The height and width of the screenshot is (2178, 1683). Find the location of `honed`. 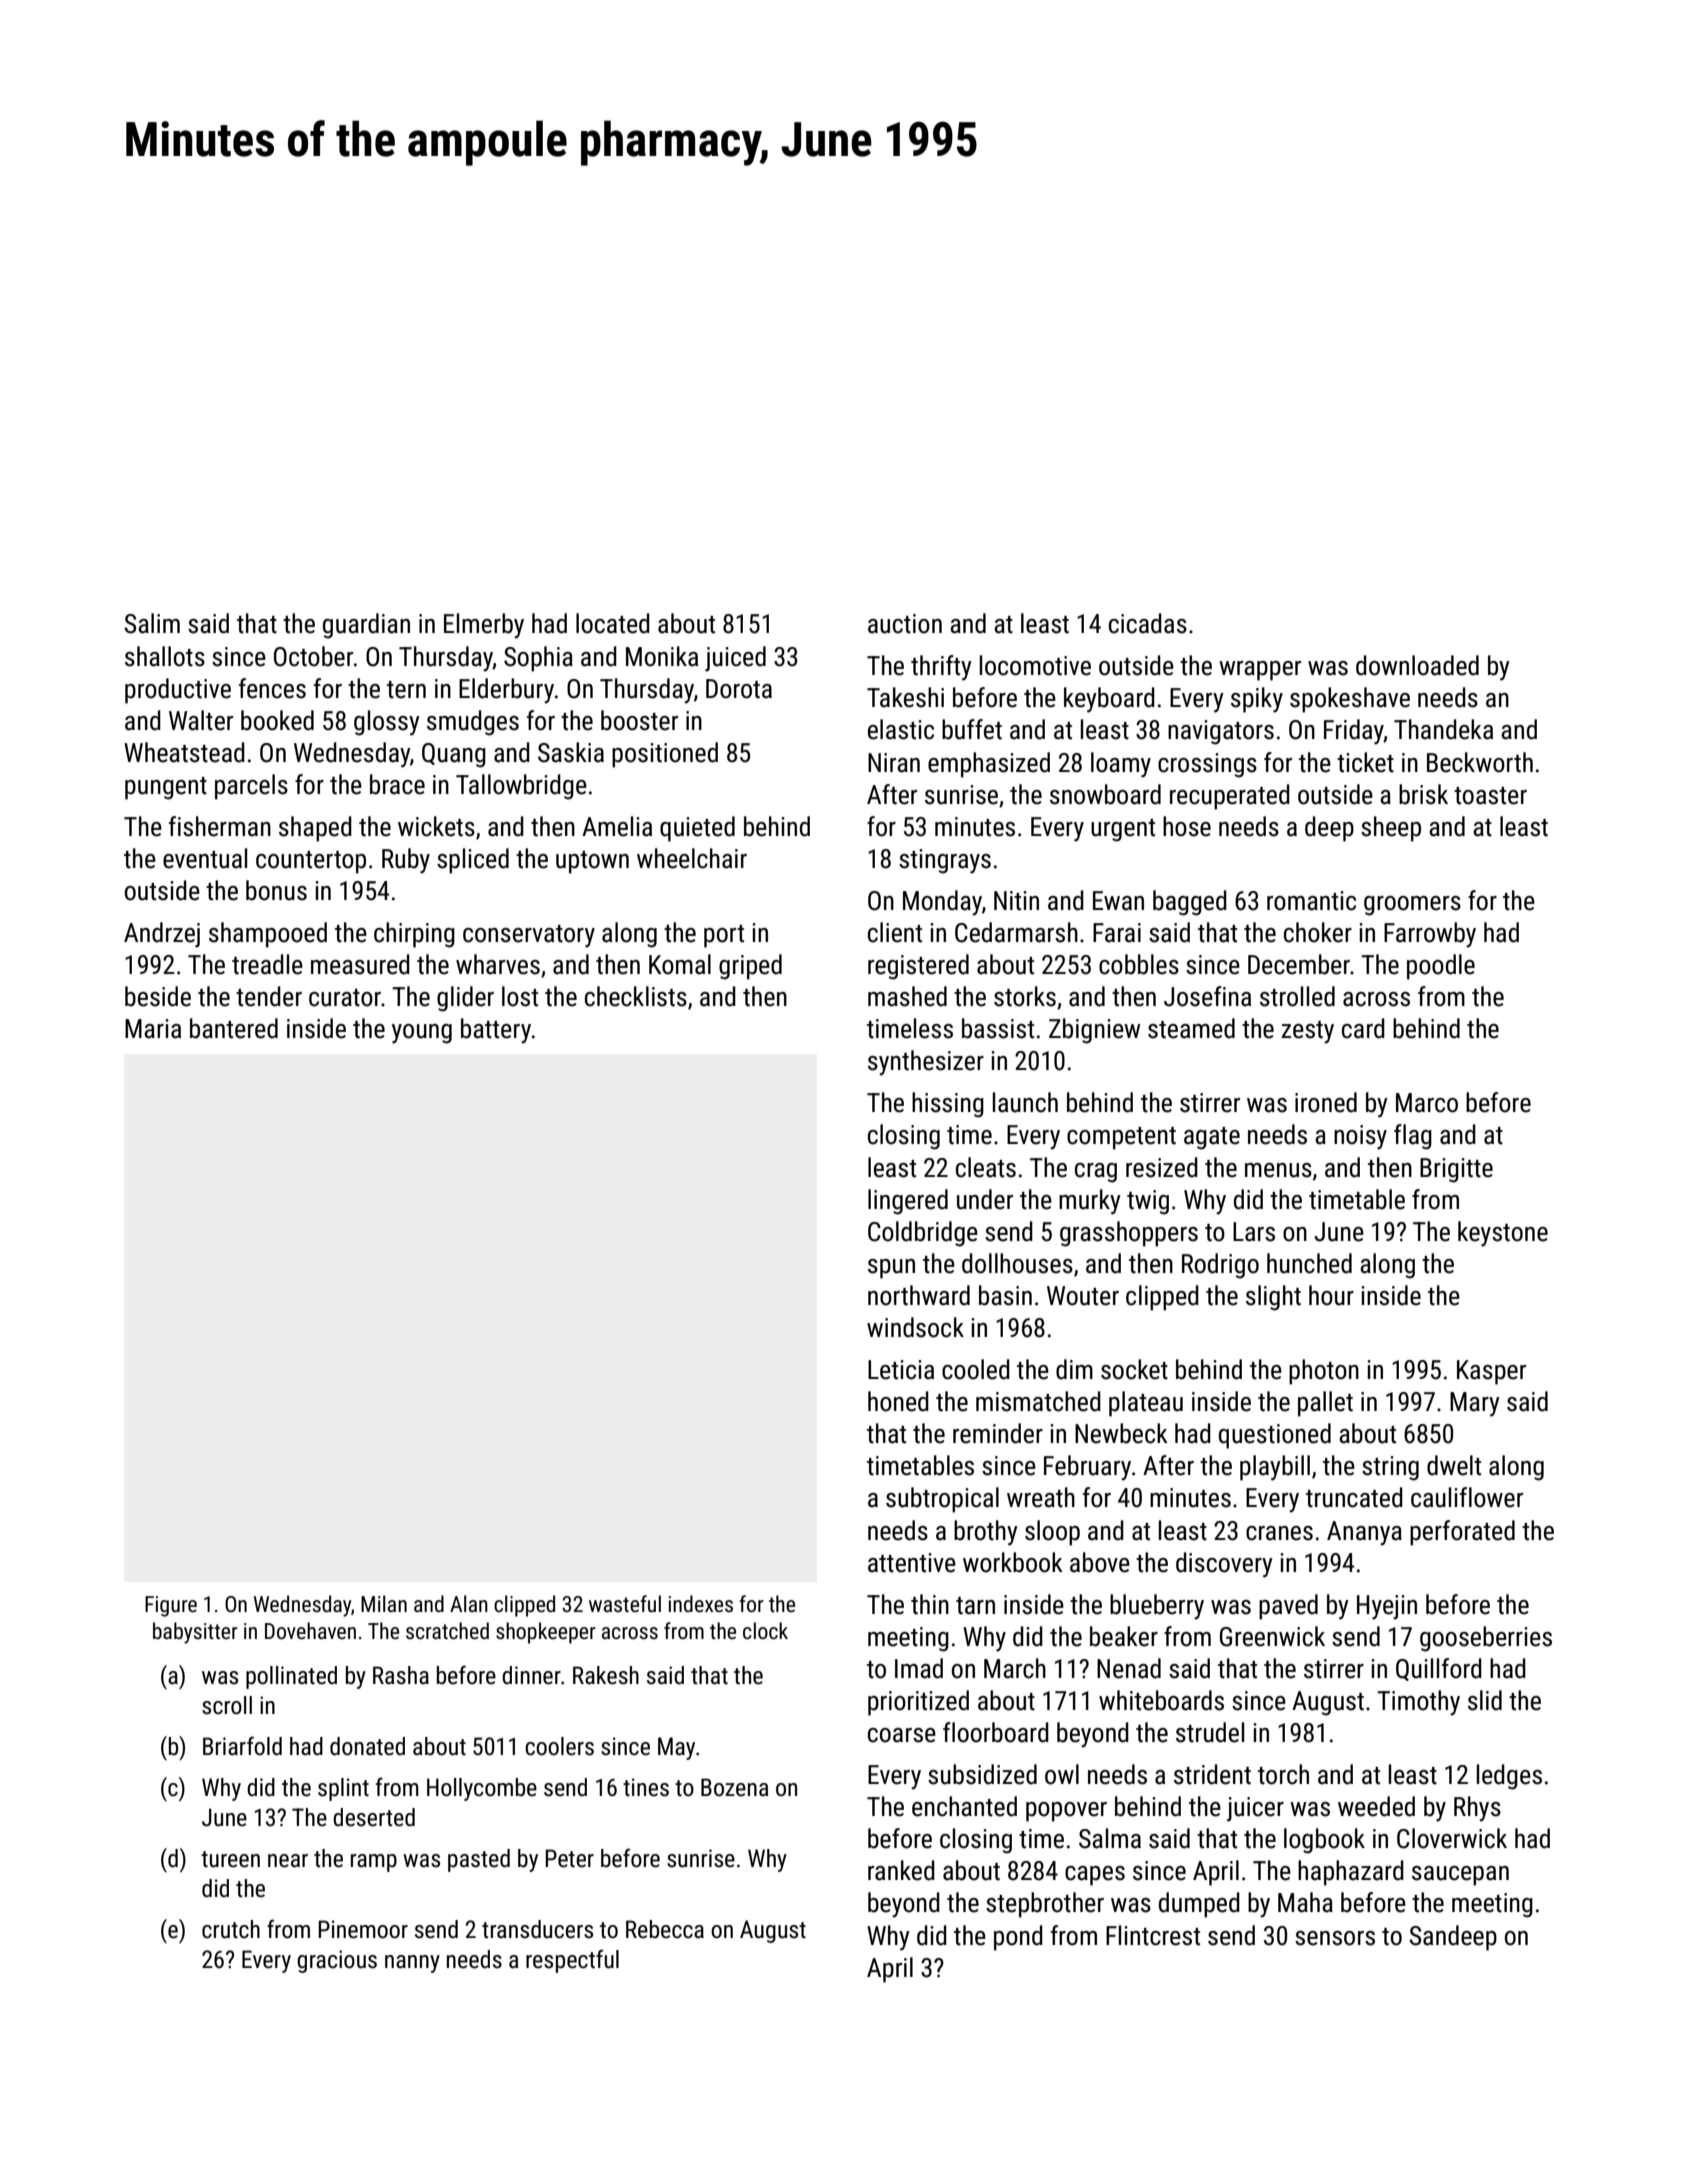

honed is located at coordinates (898, 1401).
